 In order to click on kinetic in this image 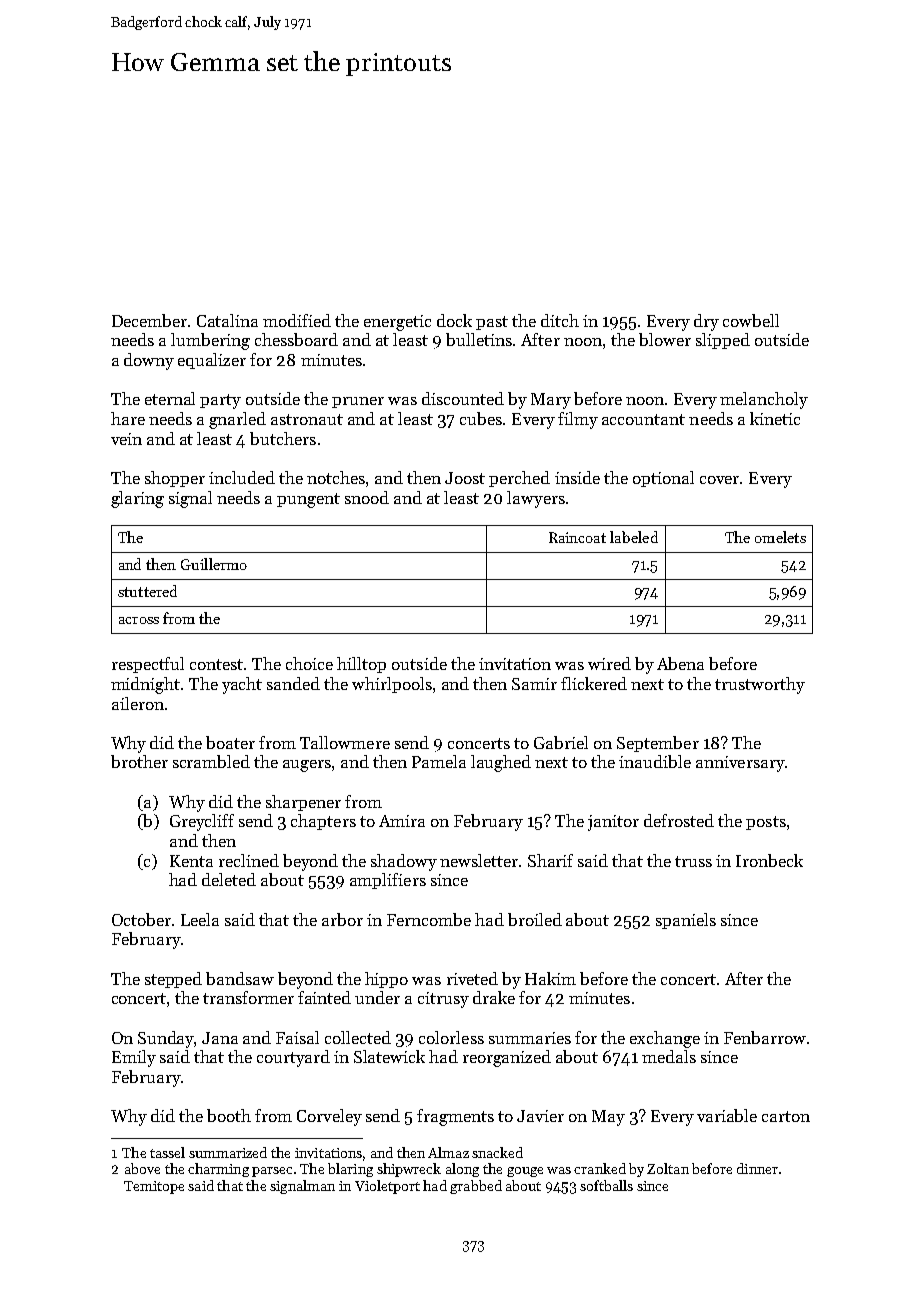, I will do `click(775, 418)`.
